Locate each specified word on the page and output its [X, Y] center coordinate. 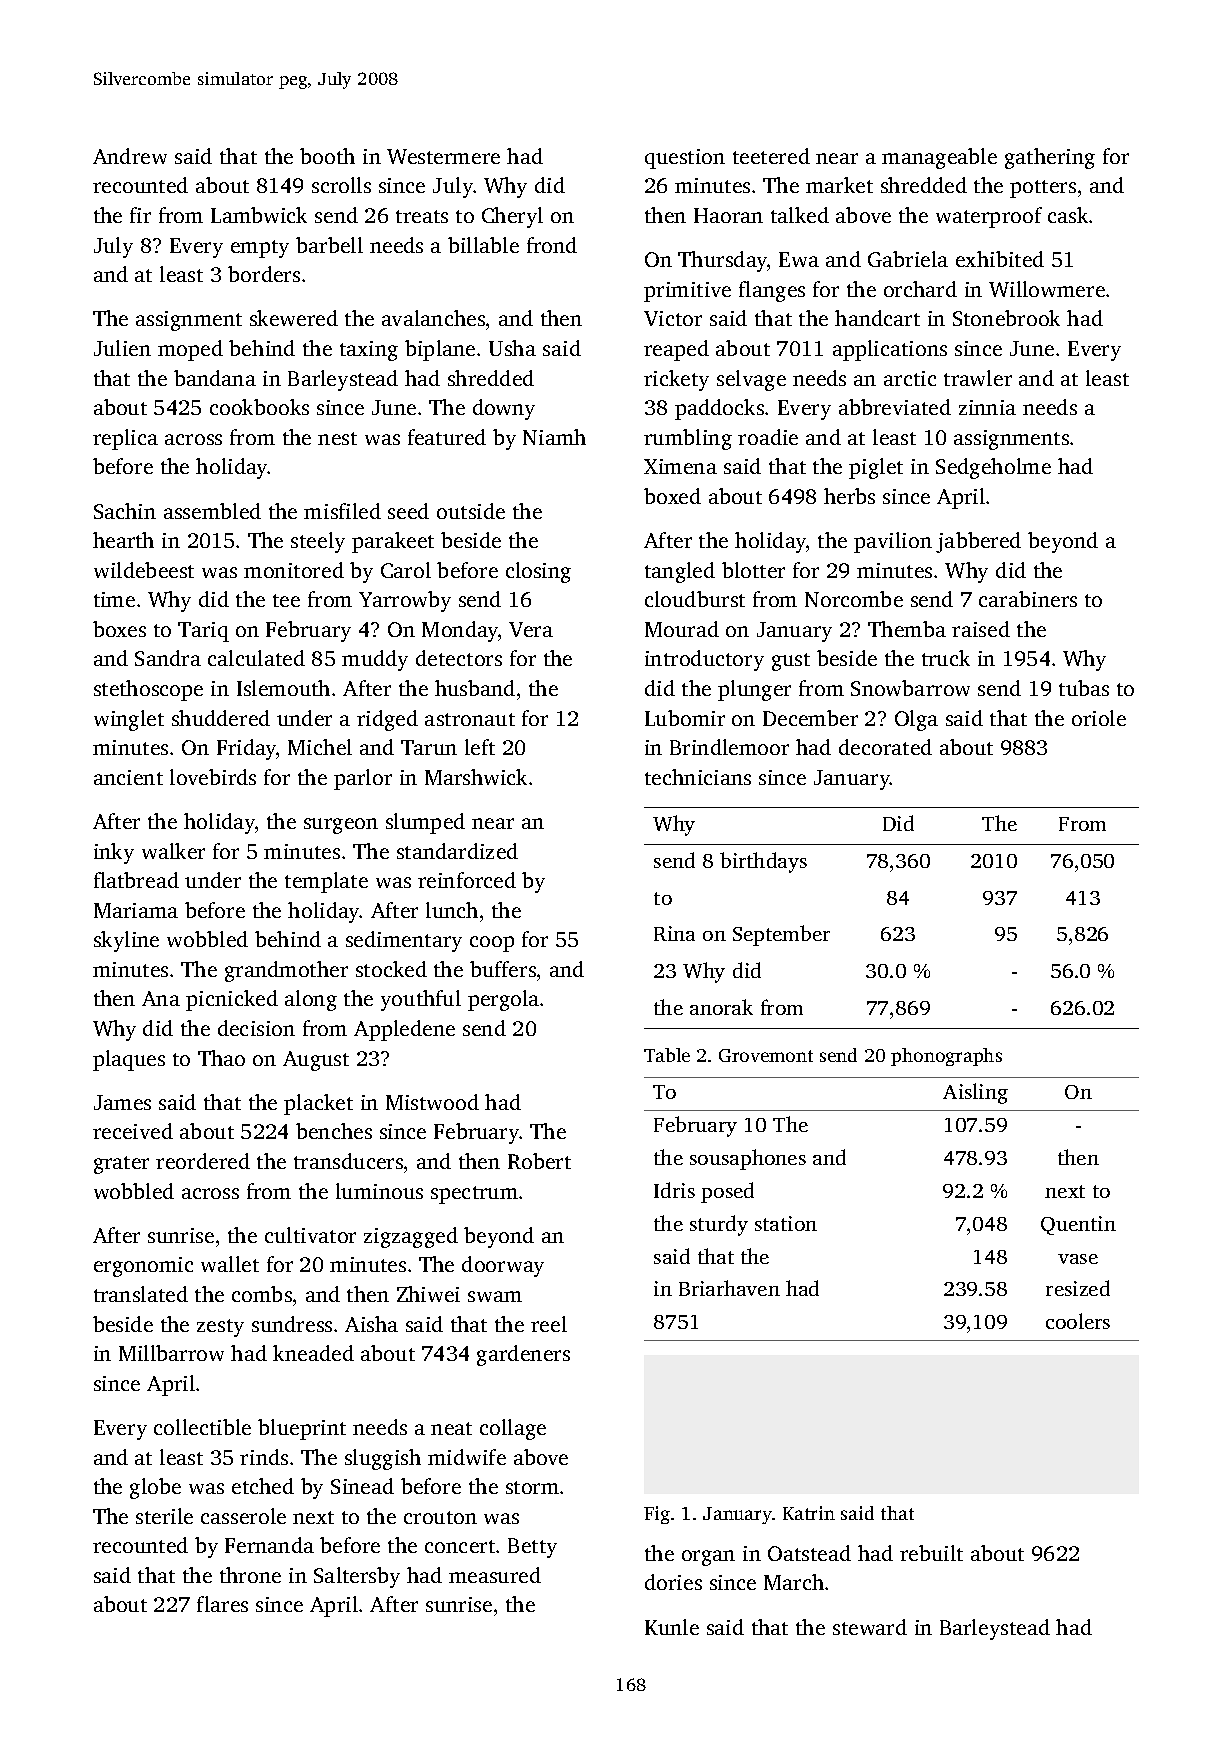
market [839, 185]
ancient [128, 777]
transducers [348, 1161]
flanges [772, 291]
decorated [885, 747]
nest [337, 438]
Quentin [1078, 1225]
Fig [657, 1515]
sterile [164, 1516]
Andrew [130, 156]
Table [667, 1055]
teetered [771, 156]
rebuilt [931, 1553]
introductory [704, 660]
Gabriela [908, 259]
